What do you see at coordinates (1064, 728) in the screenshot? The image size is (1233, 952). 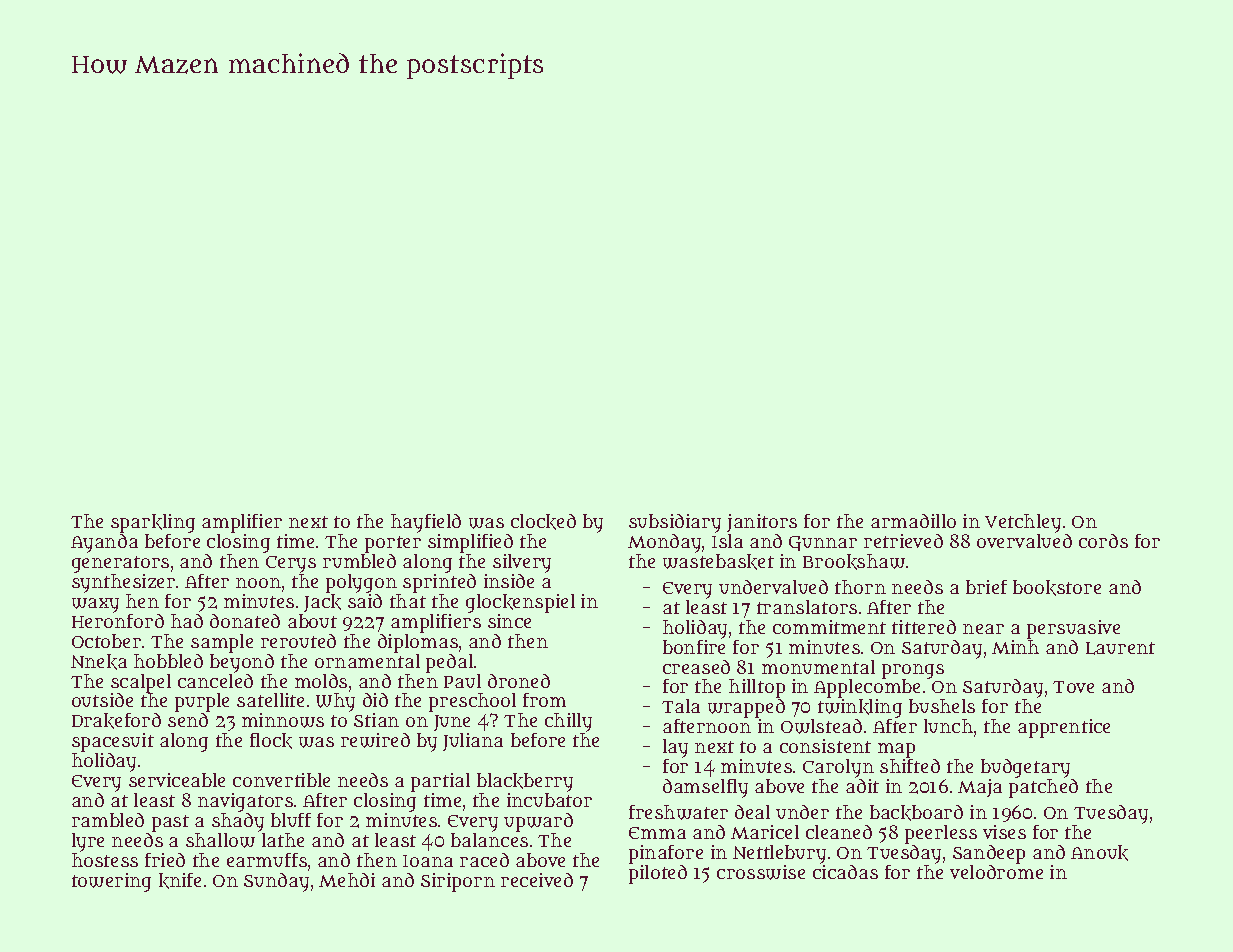 I see `apprentice` at bounding box center [1064, 728].
